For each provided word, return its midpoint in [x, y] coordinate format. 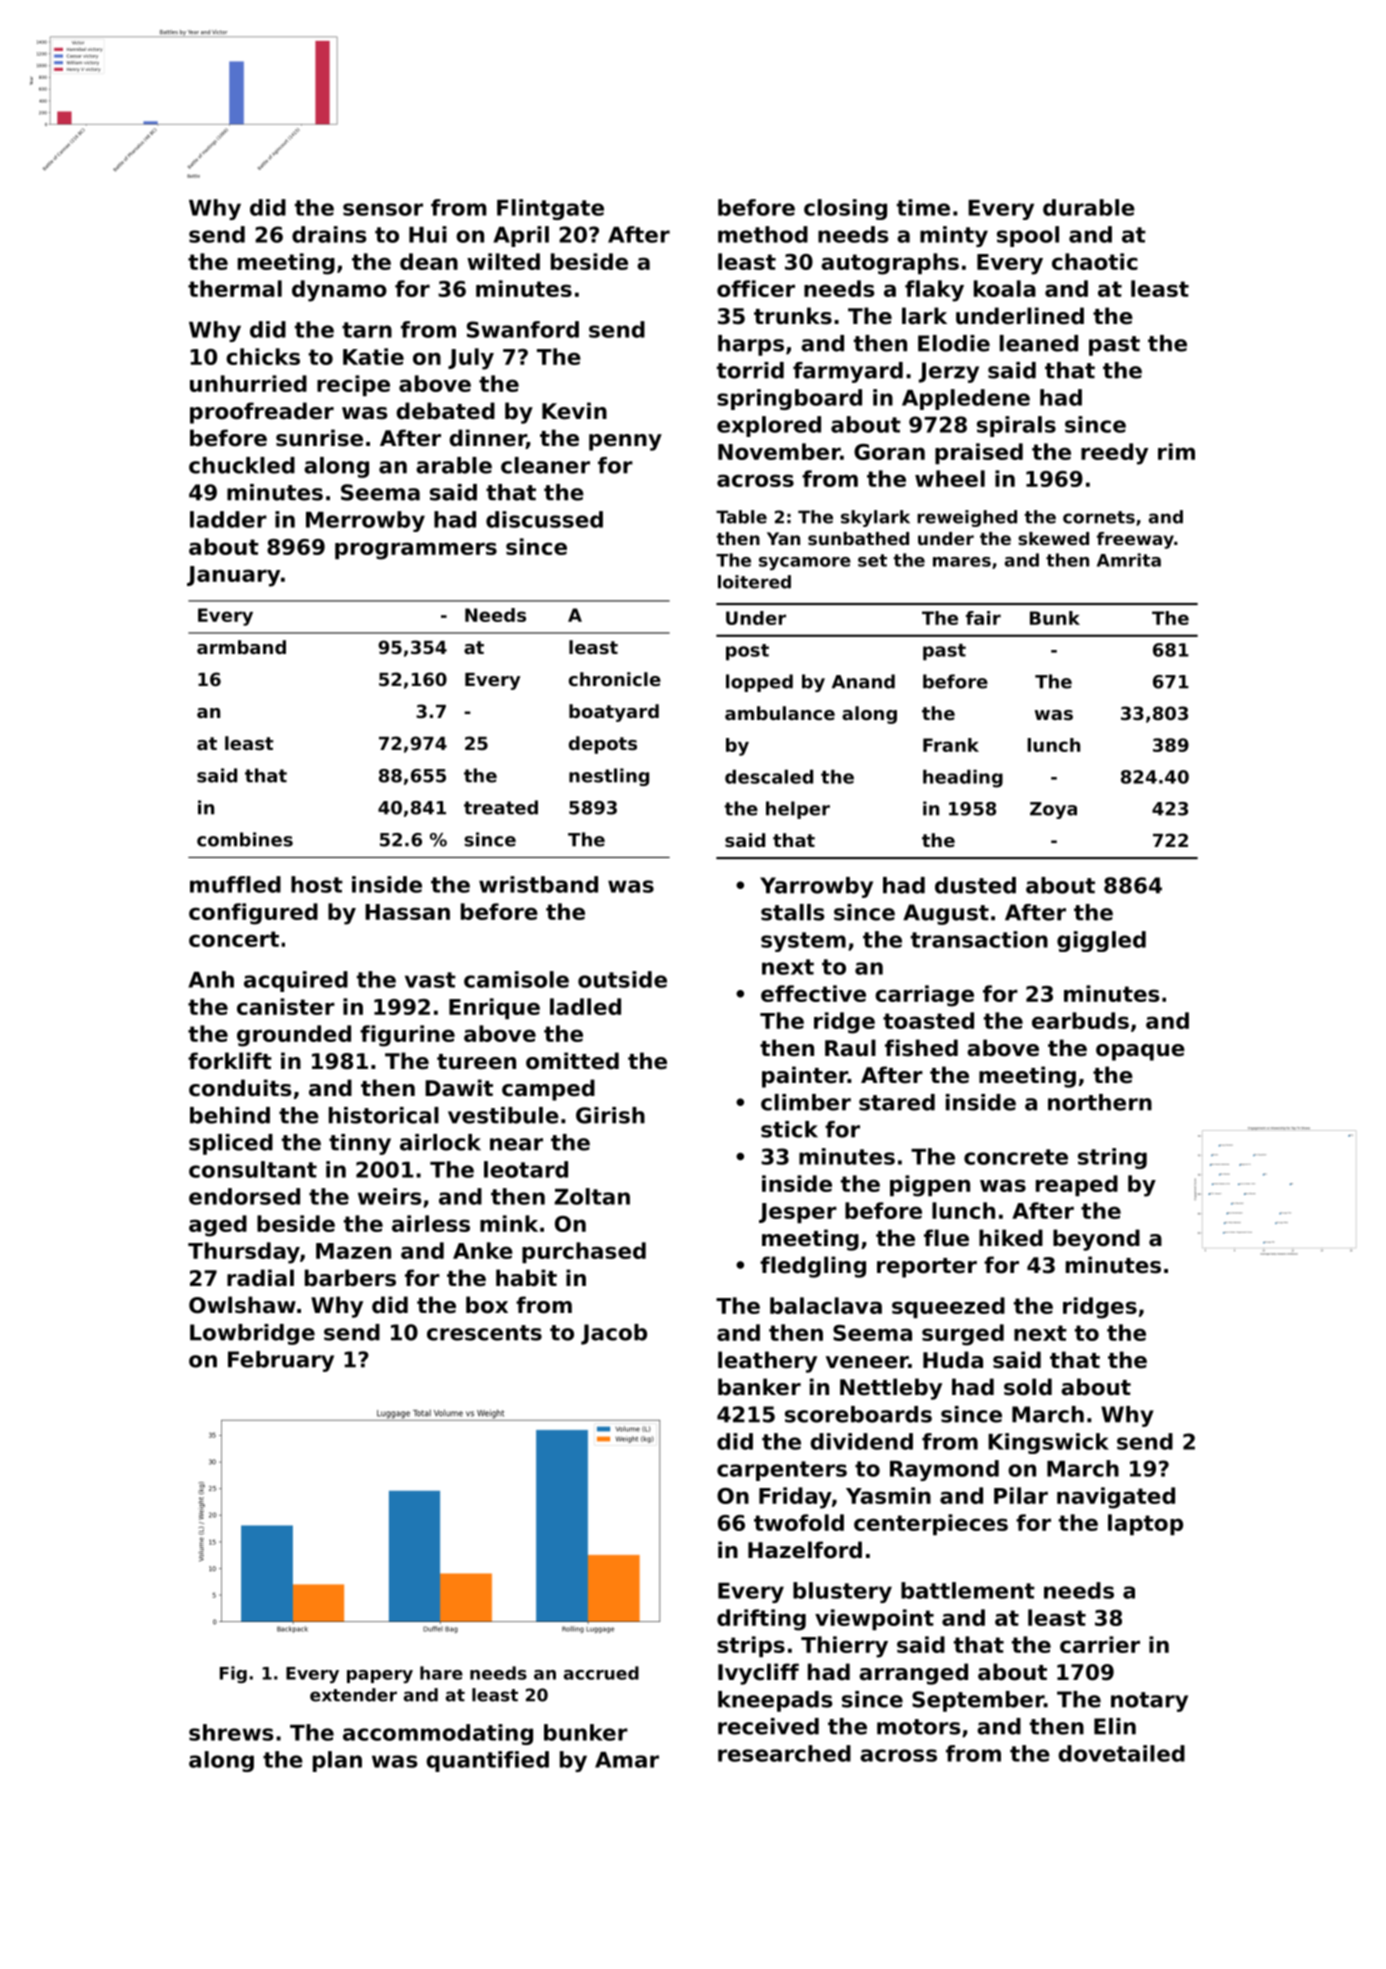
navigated [1116, 1498]
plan [337, 1761]
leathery [767, 1362]
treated [501, 807]
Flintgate [550, 209]
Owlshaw [242, 1305]
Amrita [1129, 560]
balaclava [826, 1305]
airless [431, 1223]
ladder [228, 519]
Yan [783, 538]
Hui [428, 234]
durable [1089, 207]
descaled [769, 776]
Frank [951, 745]
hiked [1011, 1238]
